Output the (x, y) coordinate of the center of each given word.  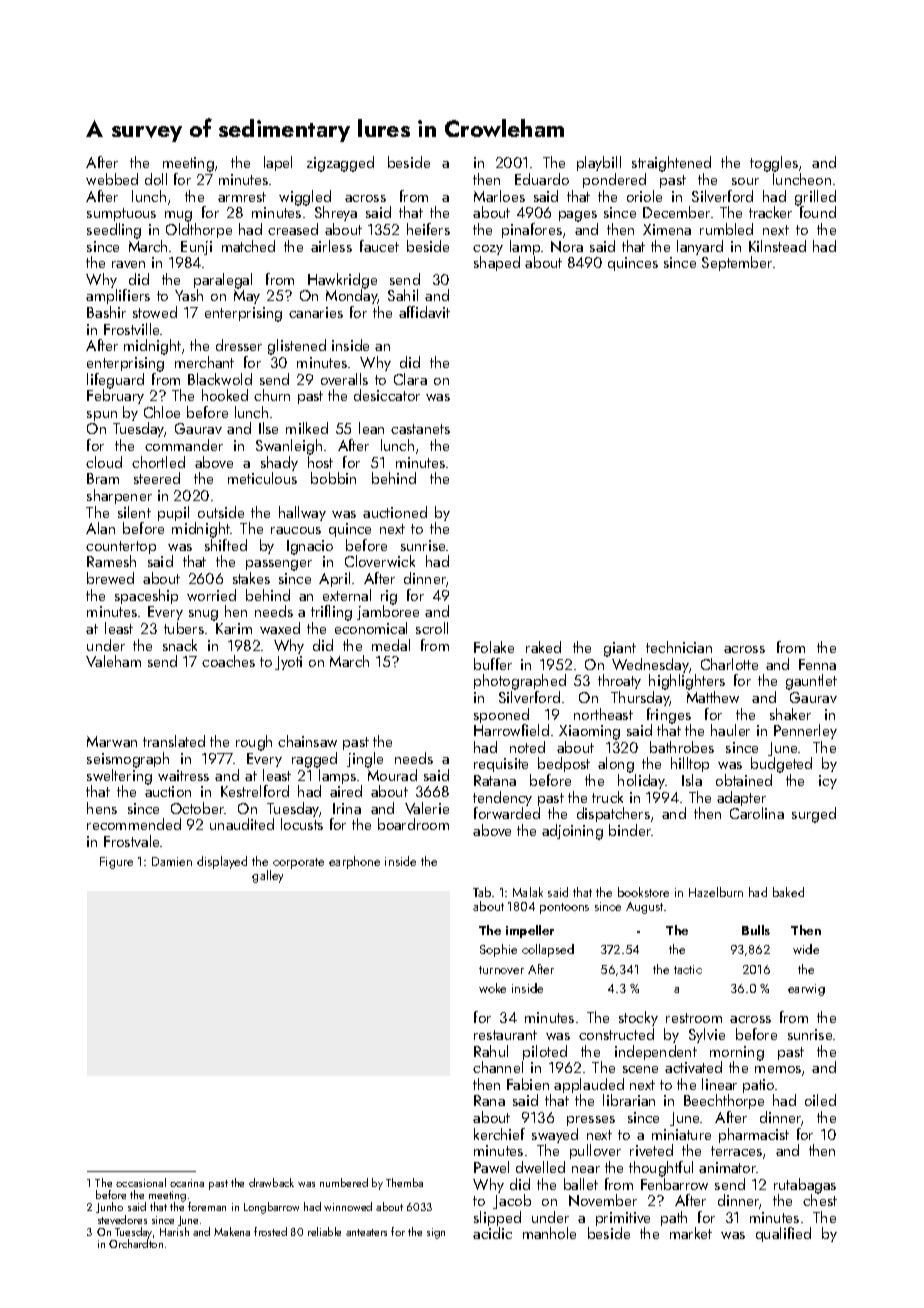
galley (267, 876)
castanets (420, 429)
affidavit (424, 312)
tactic (688, 969)
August (644, 908)
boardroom (413, 824)
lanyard (700, 247)
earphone (354, 862)
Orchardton (136, 1243)
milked (307, 428)
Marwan (112, 741)
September (737, 263)
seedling (114, 231)
